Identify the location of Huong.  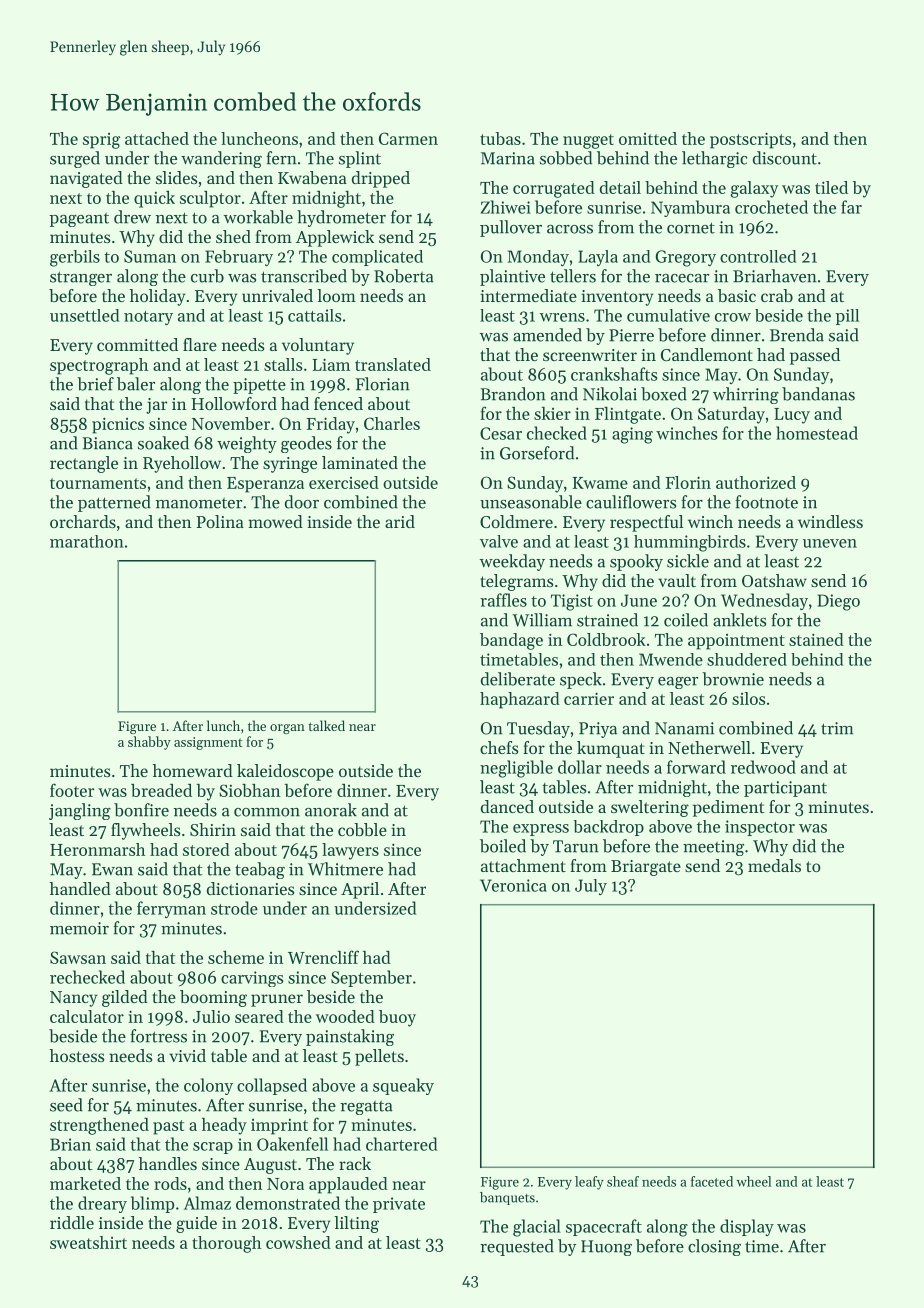
(606, 1248).
